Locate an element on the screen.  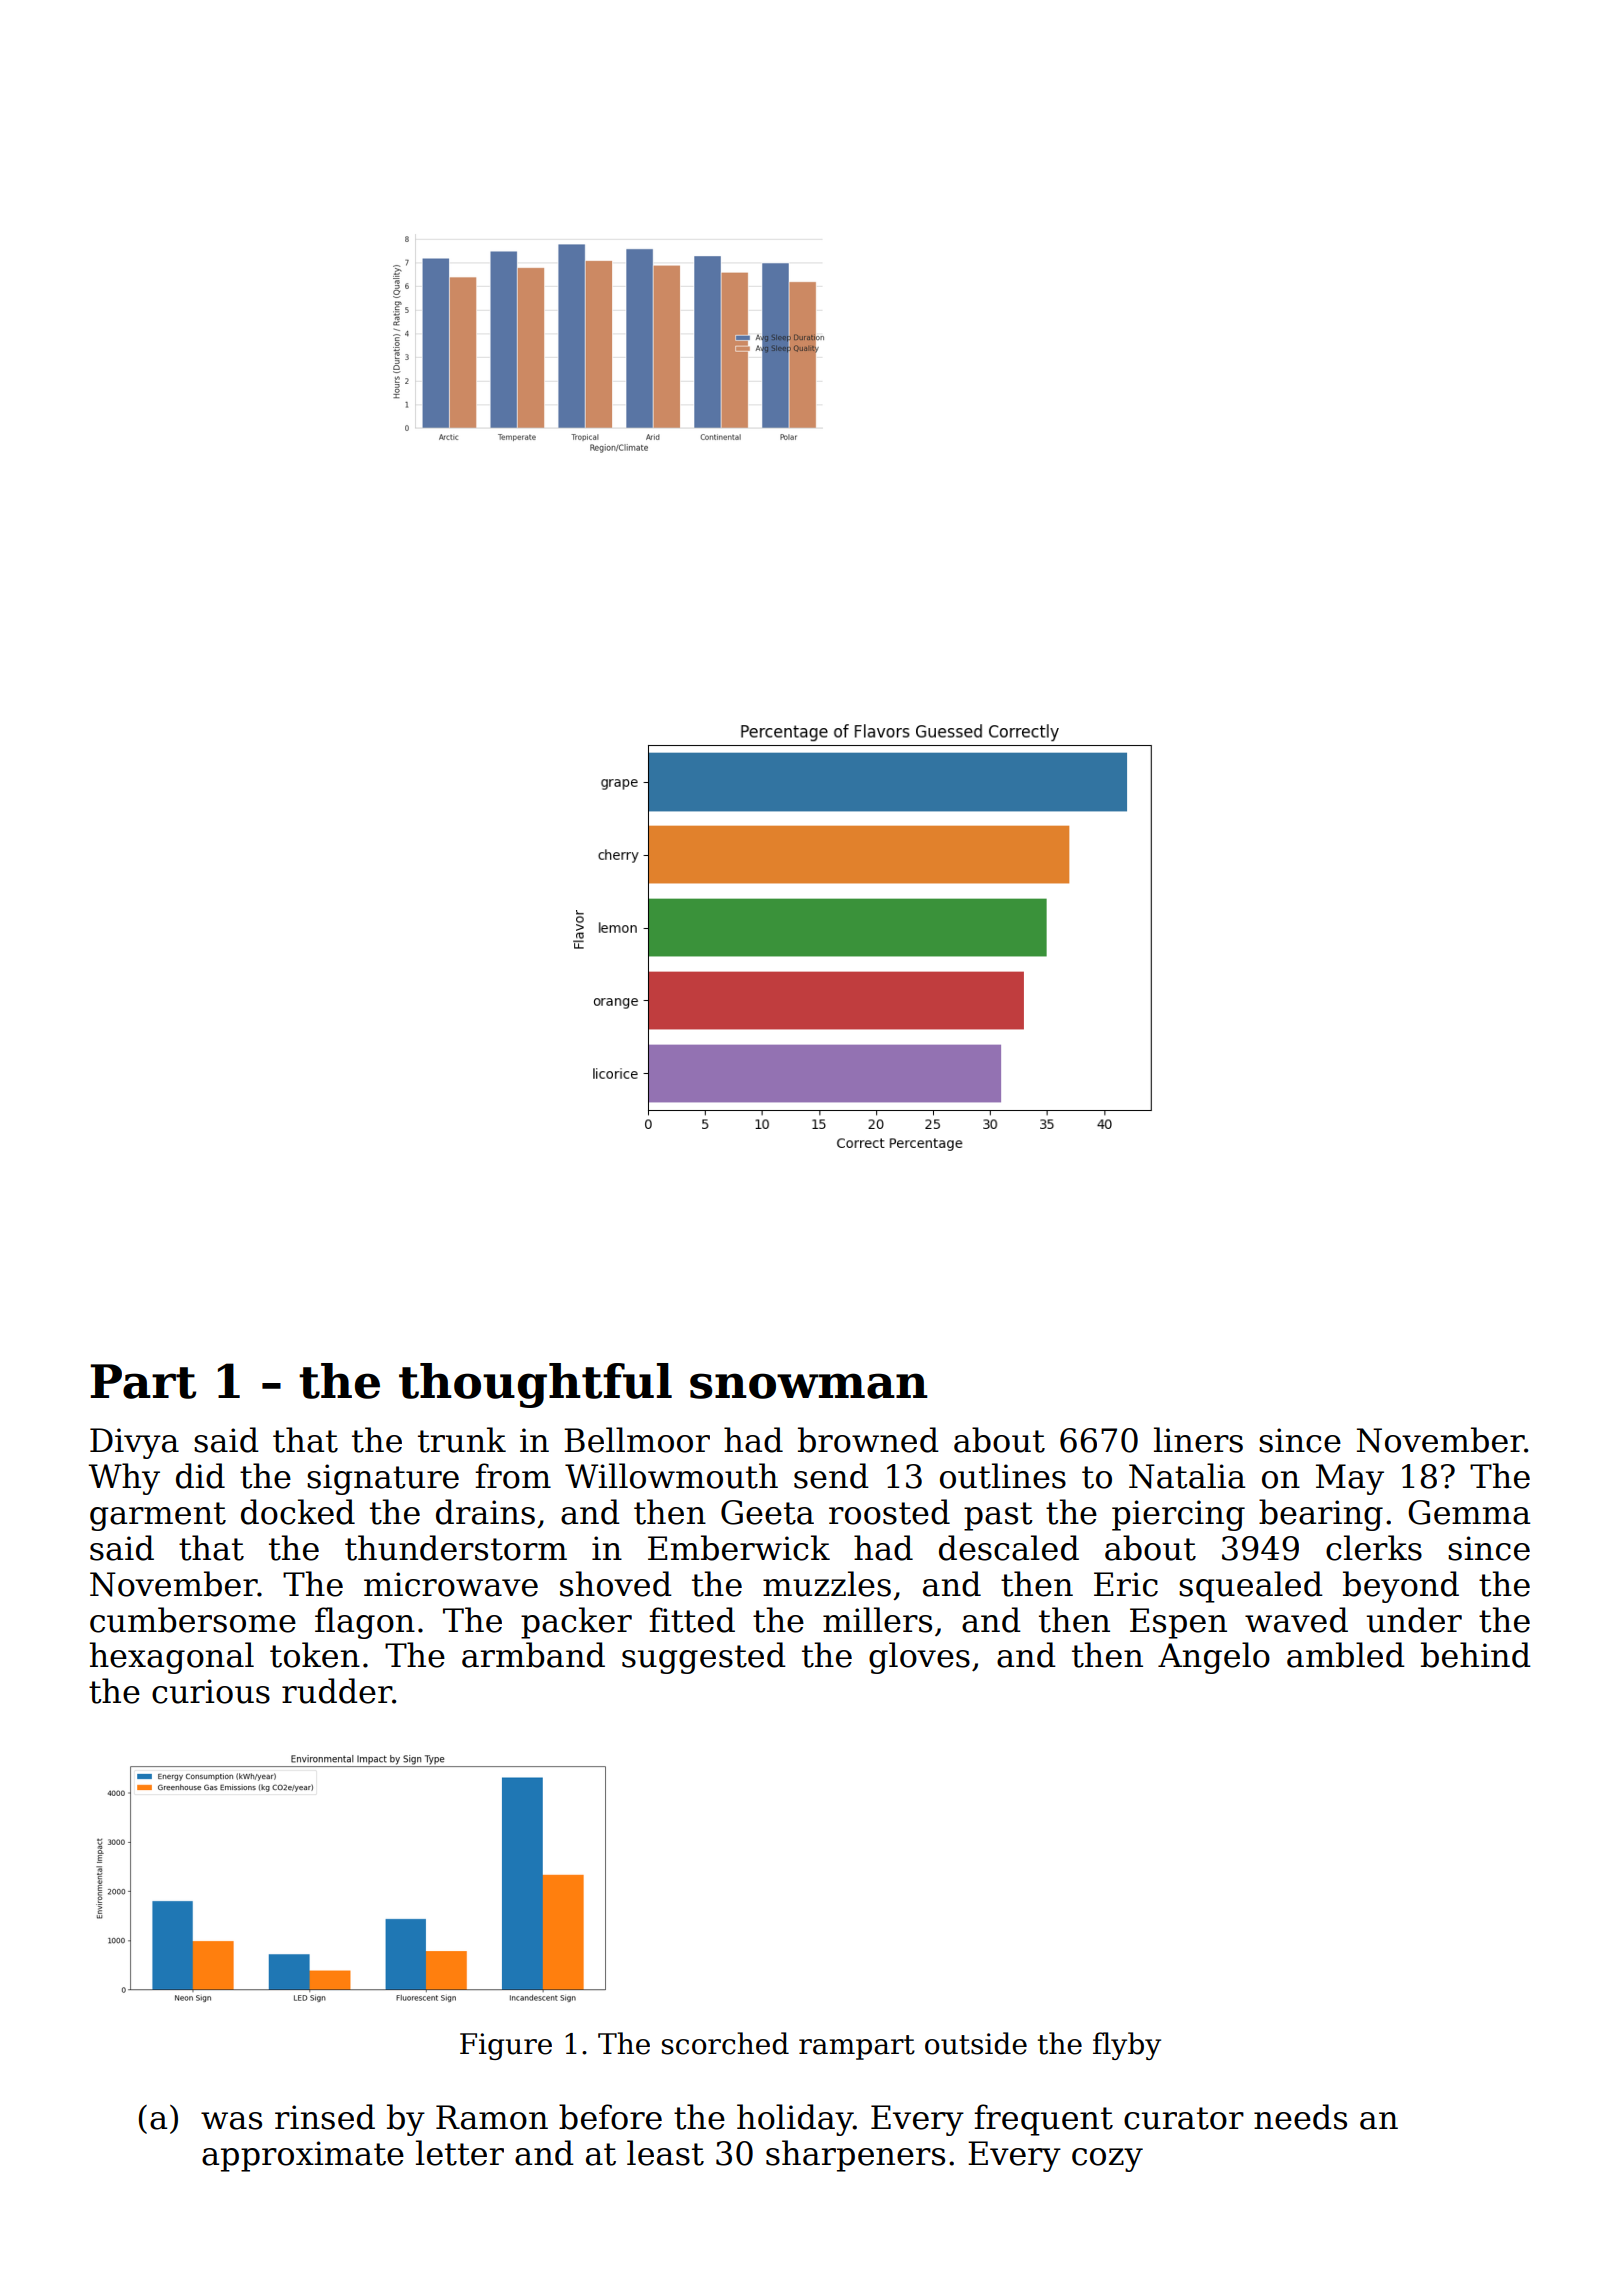
gloves is located at coordinates (919, 1658).
